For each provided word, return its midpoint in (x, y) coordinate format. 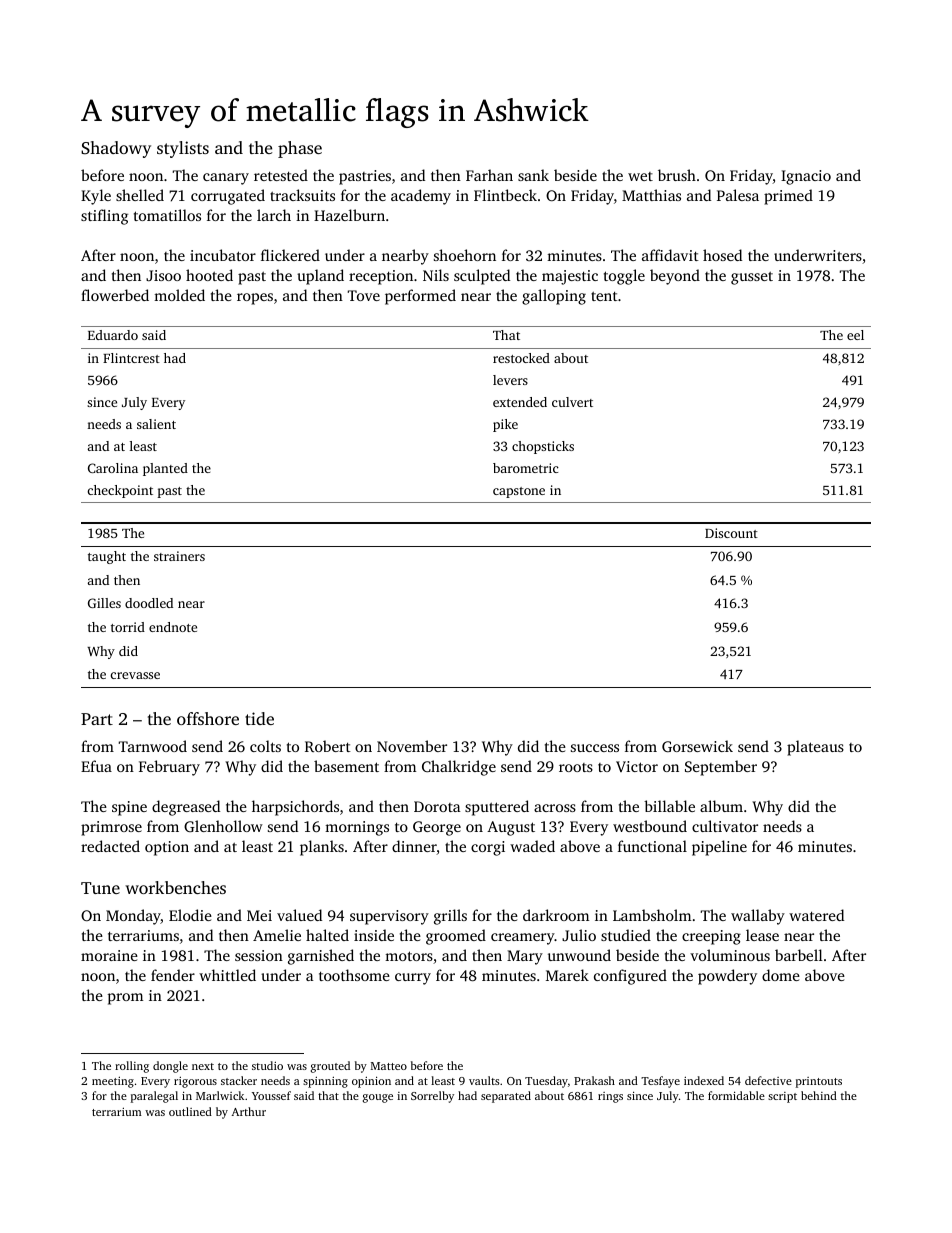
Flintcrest (131, 358)
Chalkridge (459, 768)
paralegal (154, 1097)
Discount (731, 533)
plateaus (815, 748)
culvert (572, 402)
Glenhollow (223, 826)
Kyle (96, 197)
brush (677, 175)
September (721, 768)
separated (506, 1097)
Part (97, 719)
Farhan (489, 175)
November (412, 746)
